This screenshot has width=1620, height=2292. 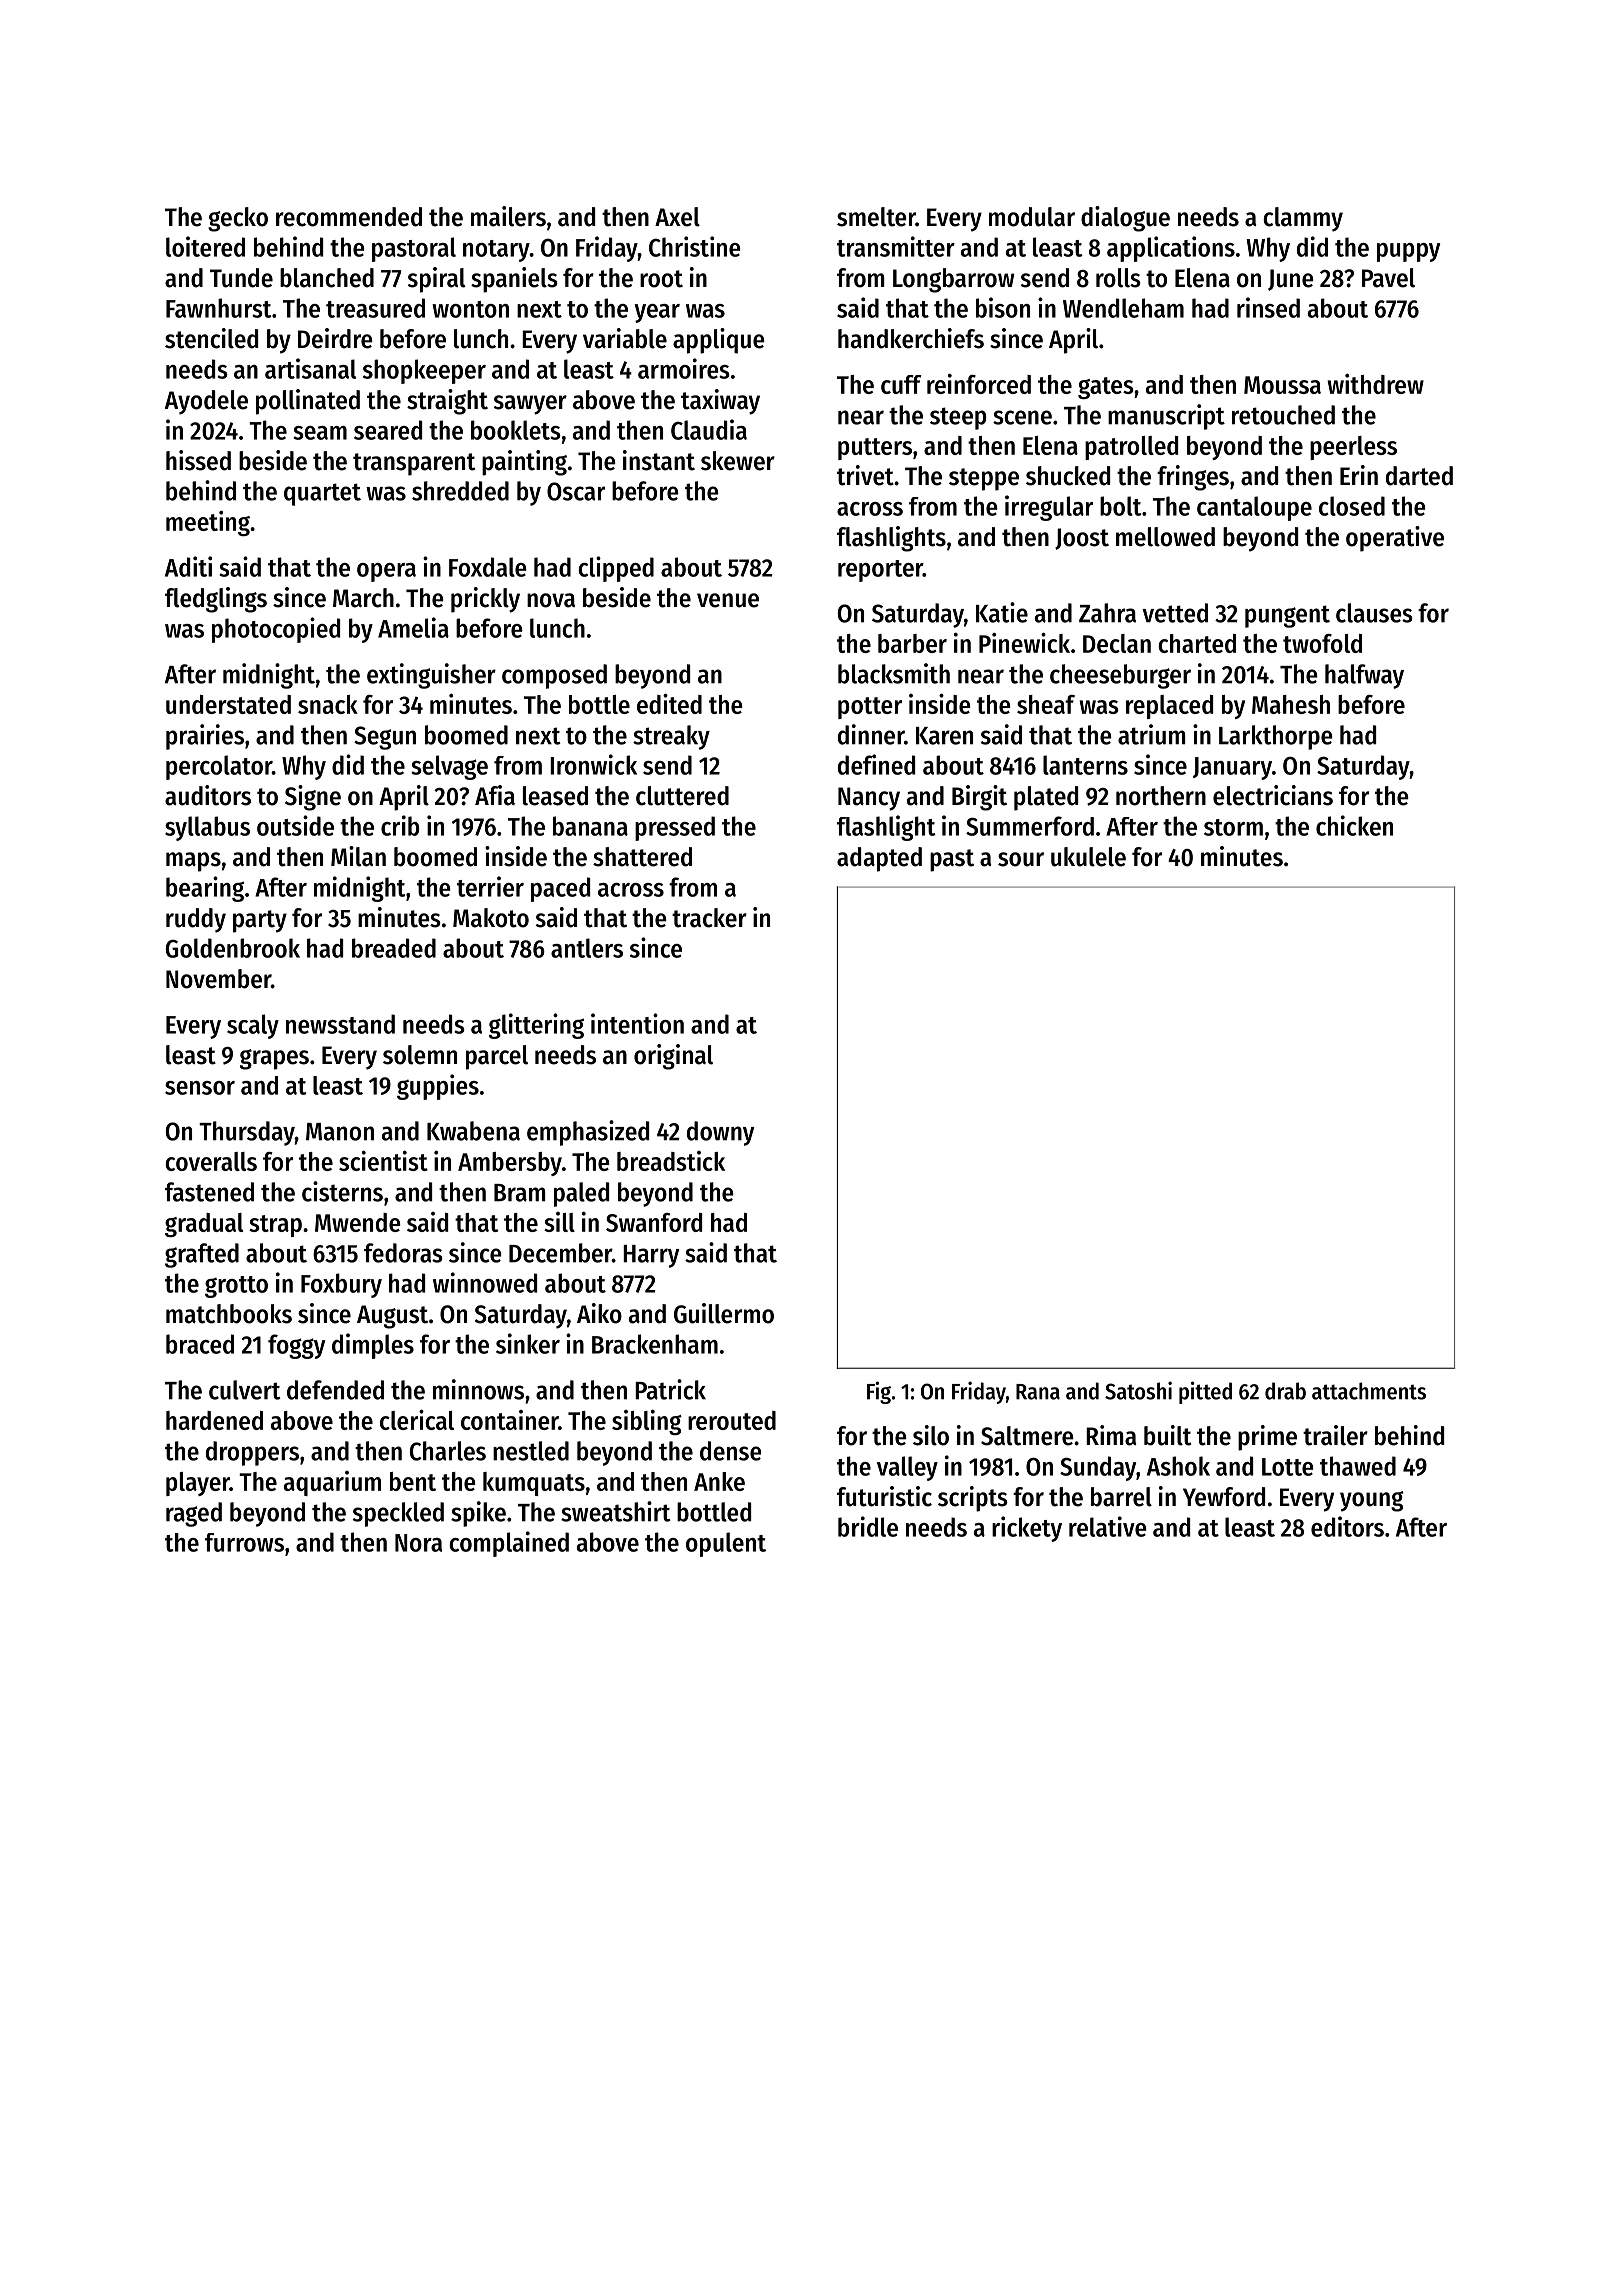 What do you see at coordinates (865, 475) in the screenshot?
I see `trivet` at bounding box center [865, 475].
